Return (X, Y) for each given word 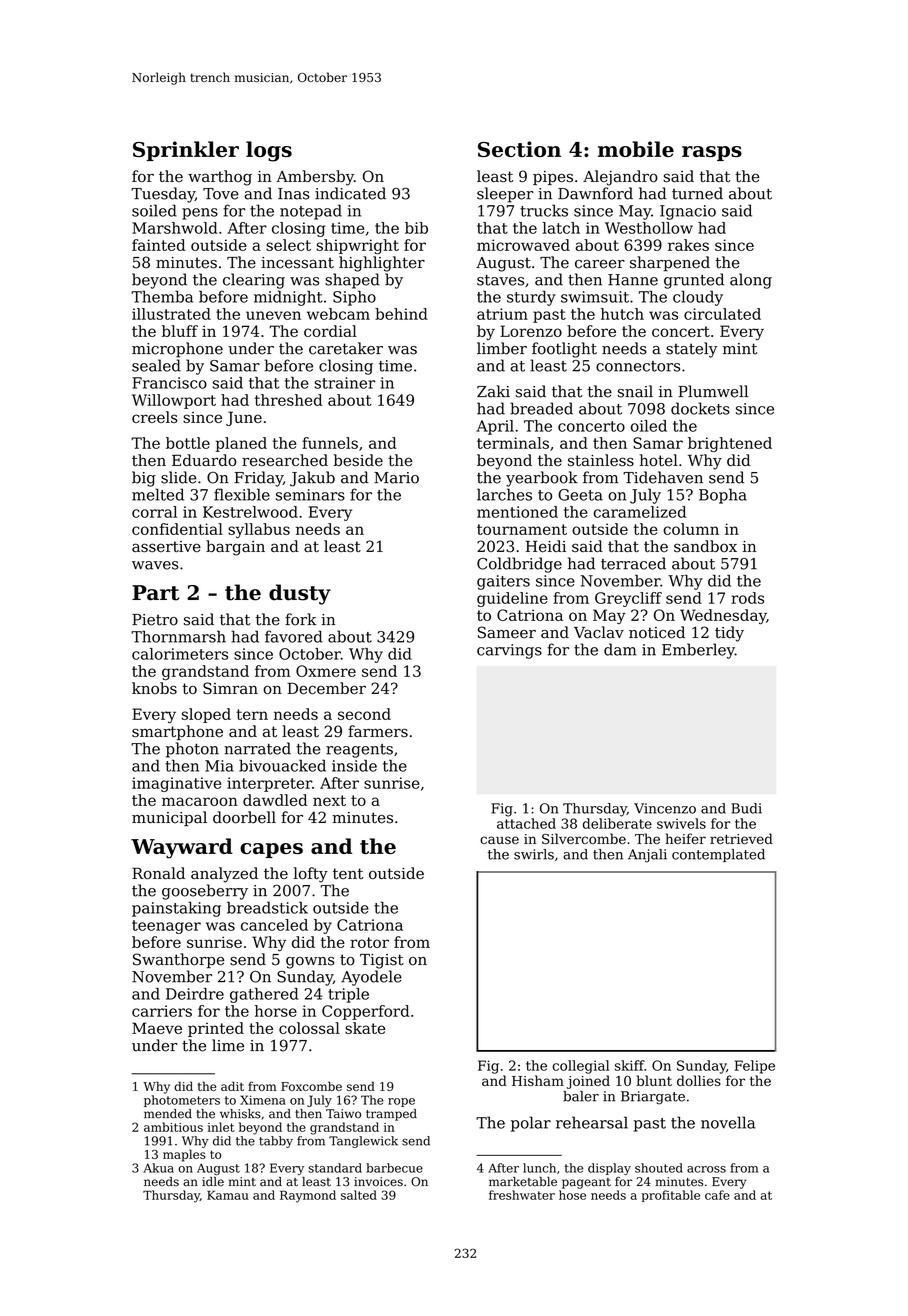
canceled (274, 925)
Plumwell (713, 391)
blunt (654, 1080)
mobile (636, 149)
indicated (350, 193)
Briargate (653, 1098)
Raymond (308, 1196)
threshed (288, 400)
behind (401, 314)
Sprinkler (186, 151)
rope (401, 1102)
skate (365, 1028)
